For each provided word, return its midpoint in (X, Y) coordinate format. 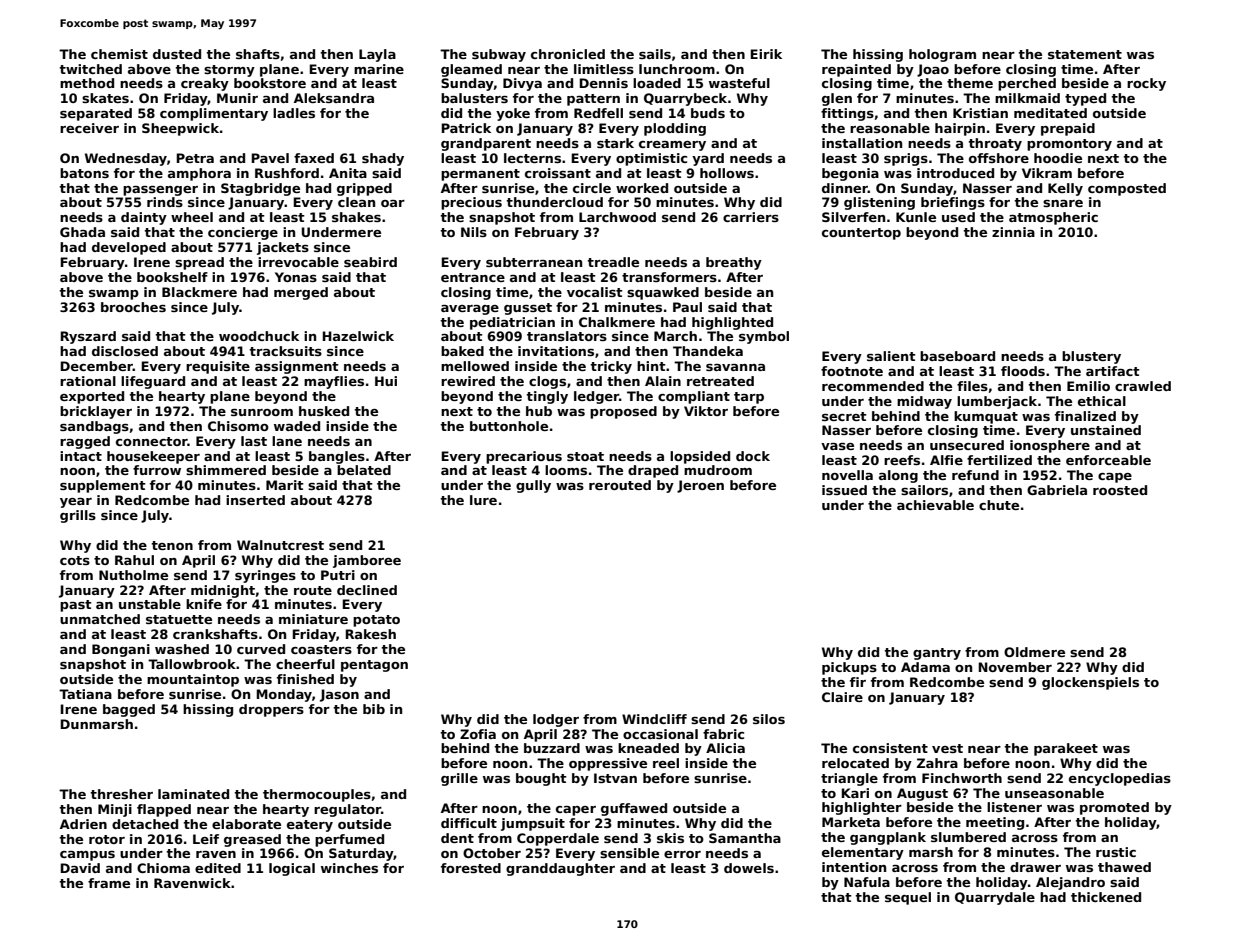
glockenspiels (1090, 683)
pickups (849, 668)
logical (292, 869)
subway (499, 55)
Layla (377, 55)
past (76, 606)
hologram (942, 55)
